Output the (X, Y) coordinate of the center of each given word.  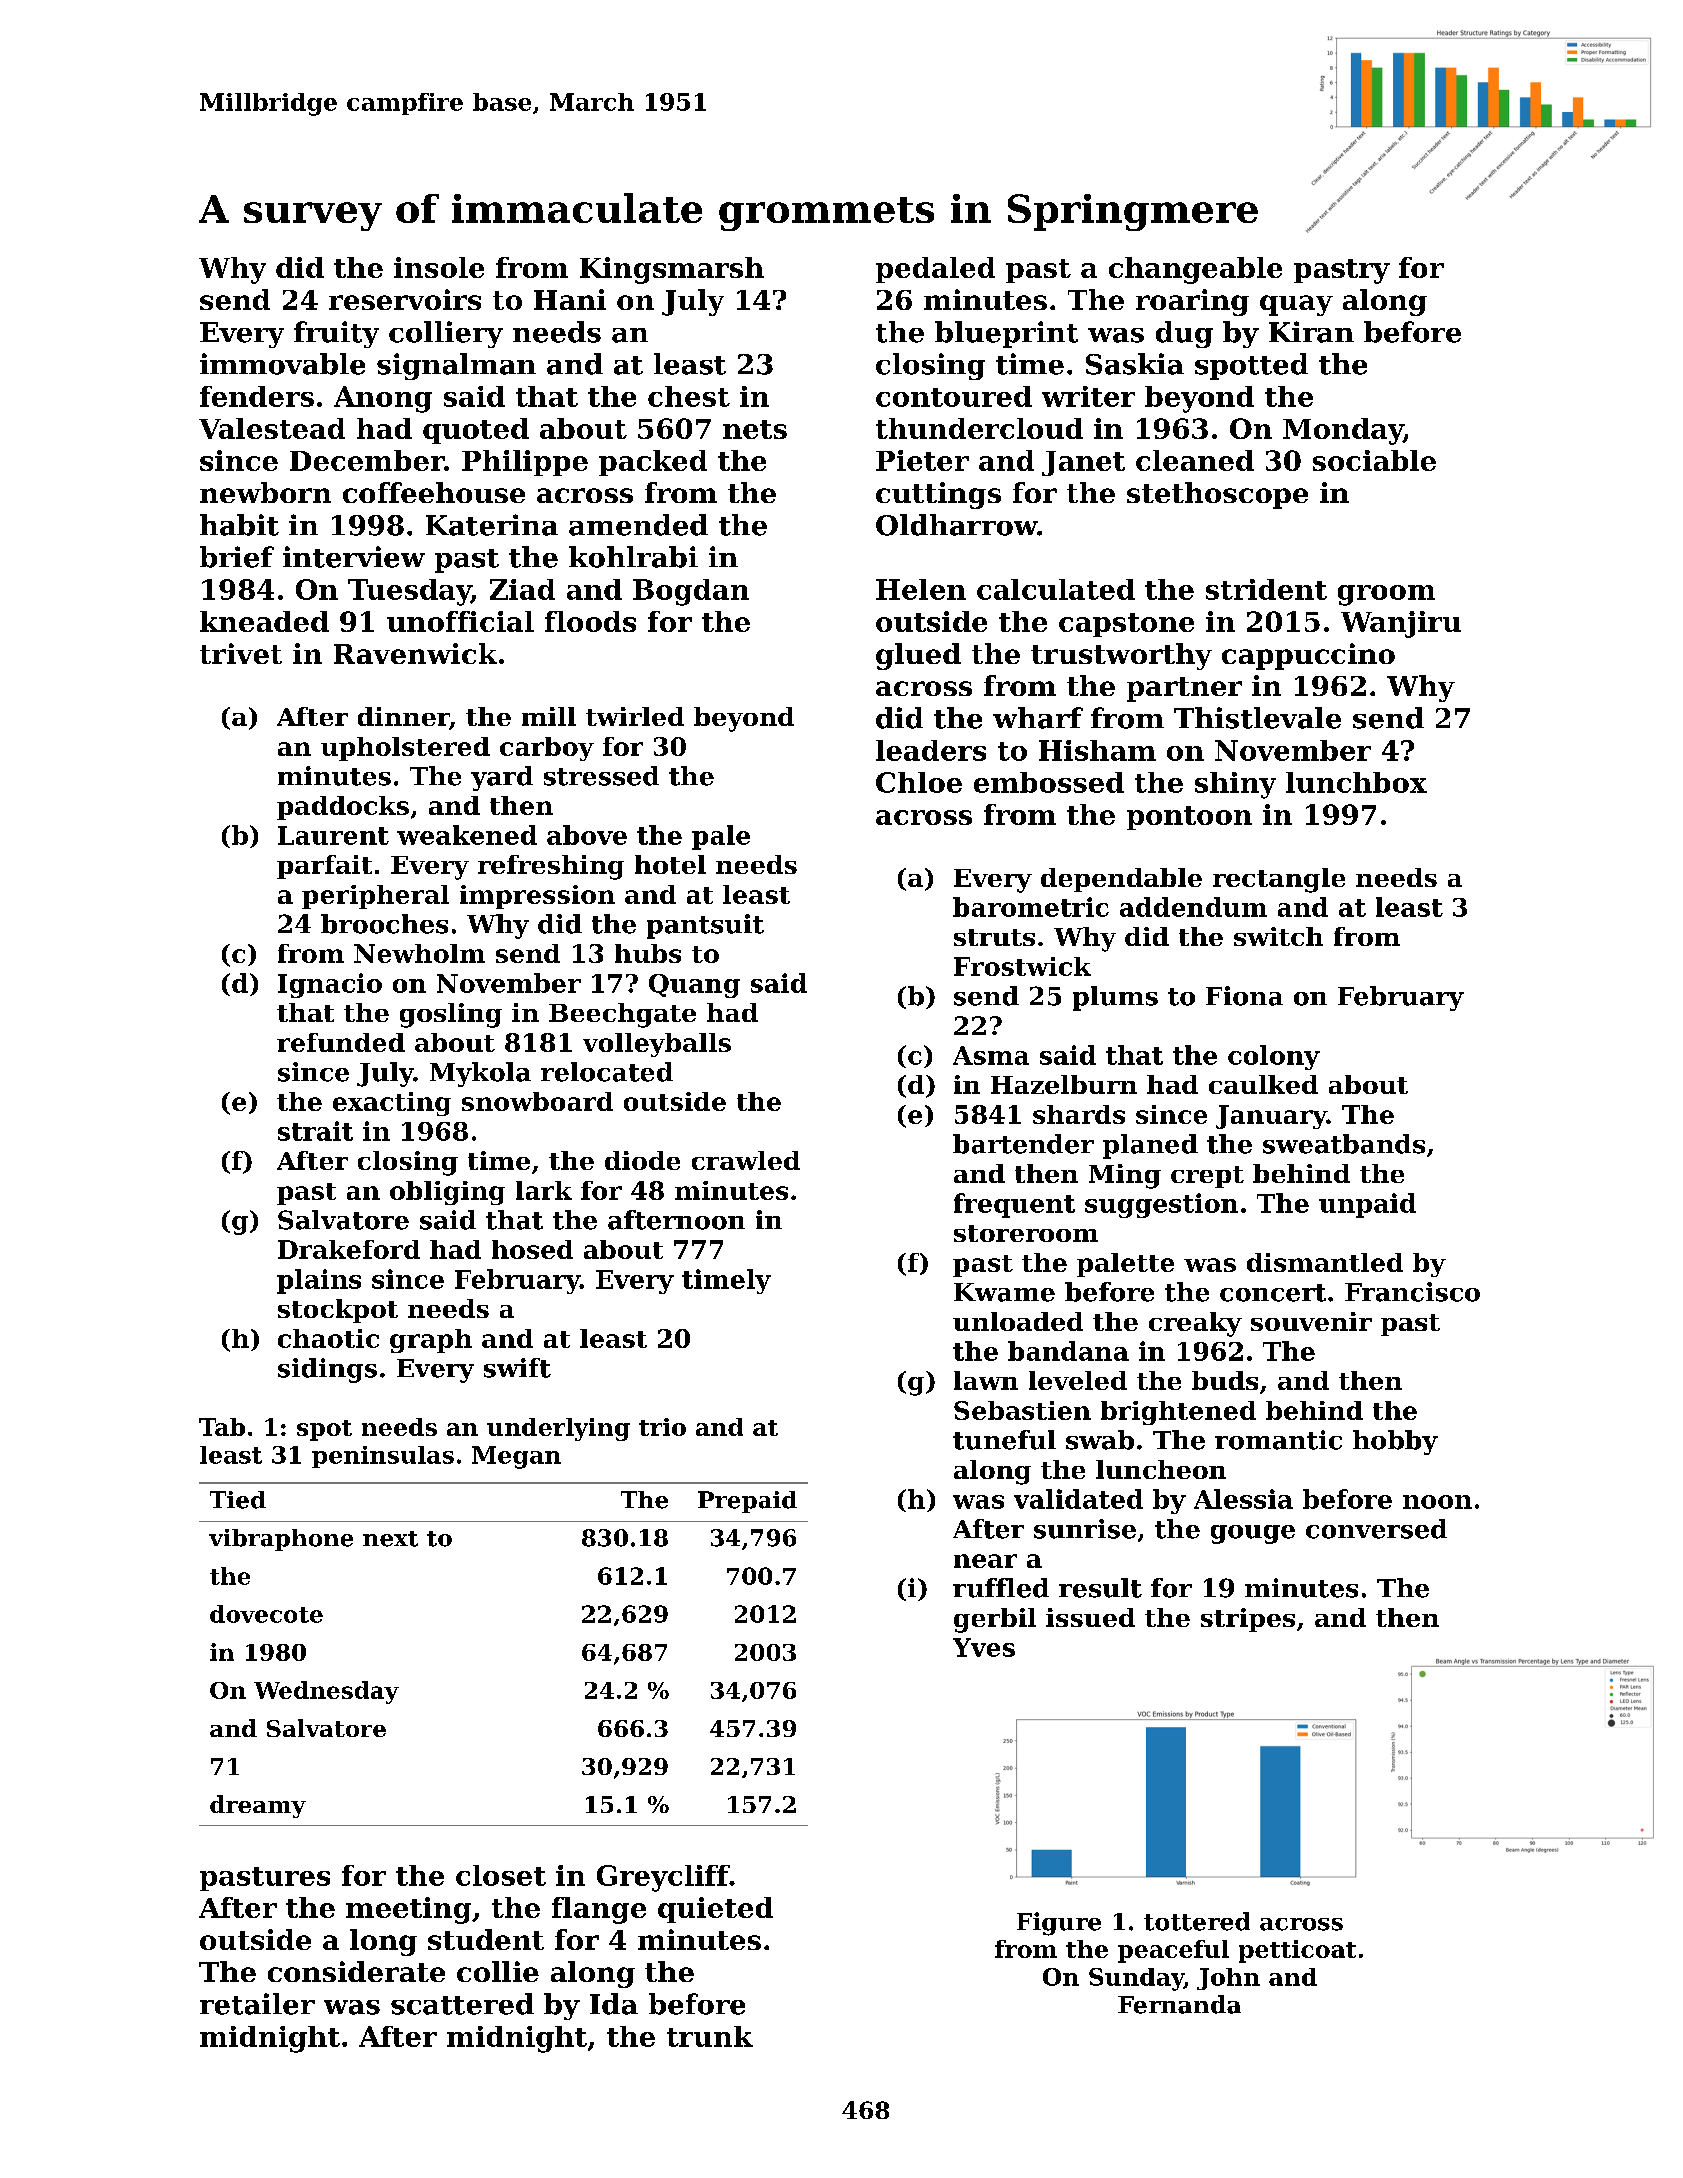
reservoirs (405, 299)
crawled (746, 1160)
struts (994, 937)
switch (1278, 936)
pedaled (935, 270)
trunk (710, 2036)
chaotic (328, 1338)
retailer (257, 2004)
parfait (324, 867)
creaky (1195, 1324)
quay (1296, 305)
